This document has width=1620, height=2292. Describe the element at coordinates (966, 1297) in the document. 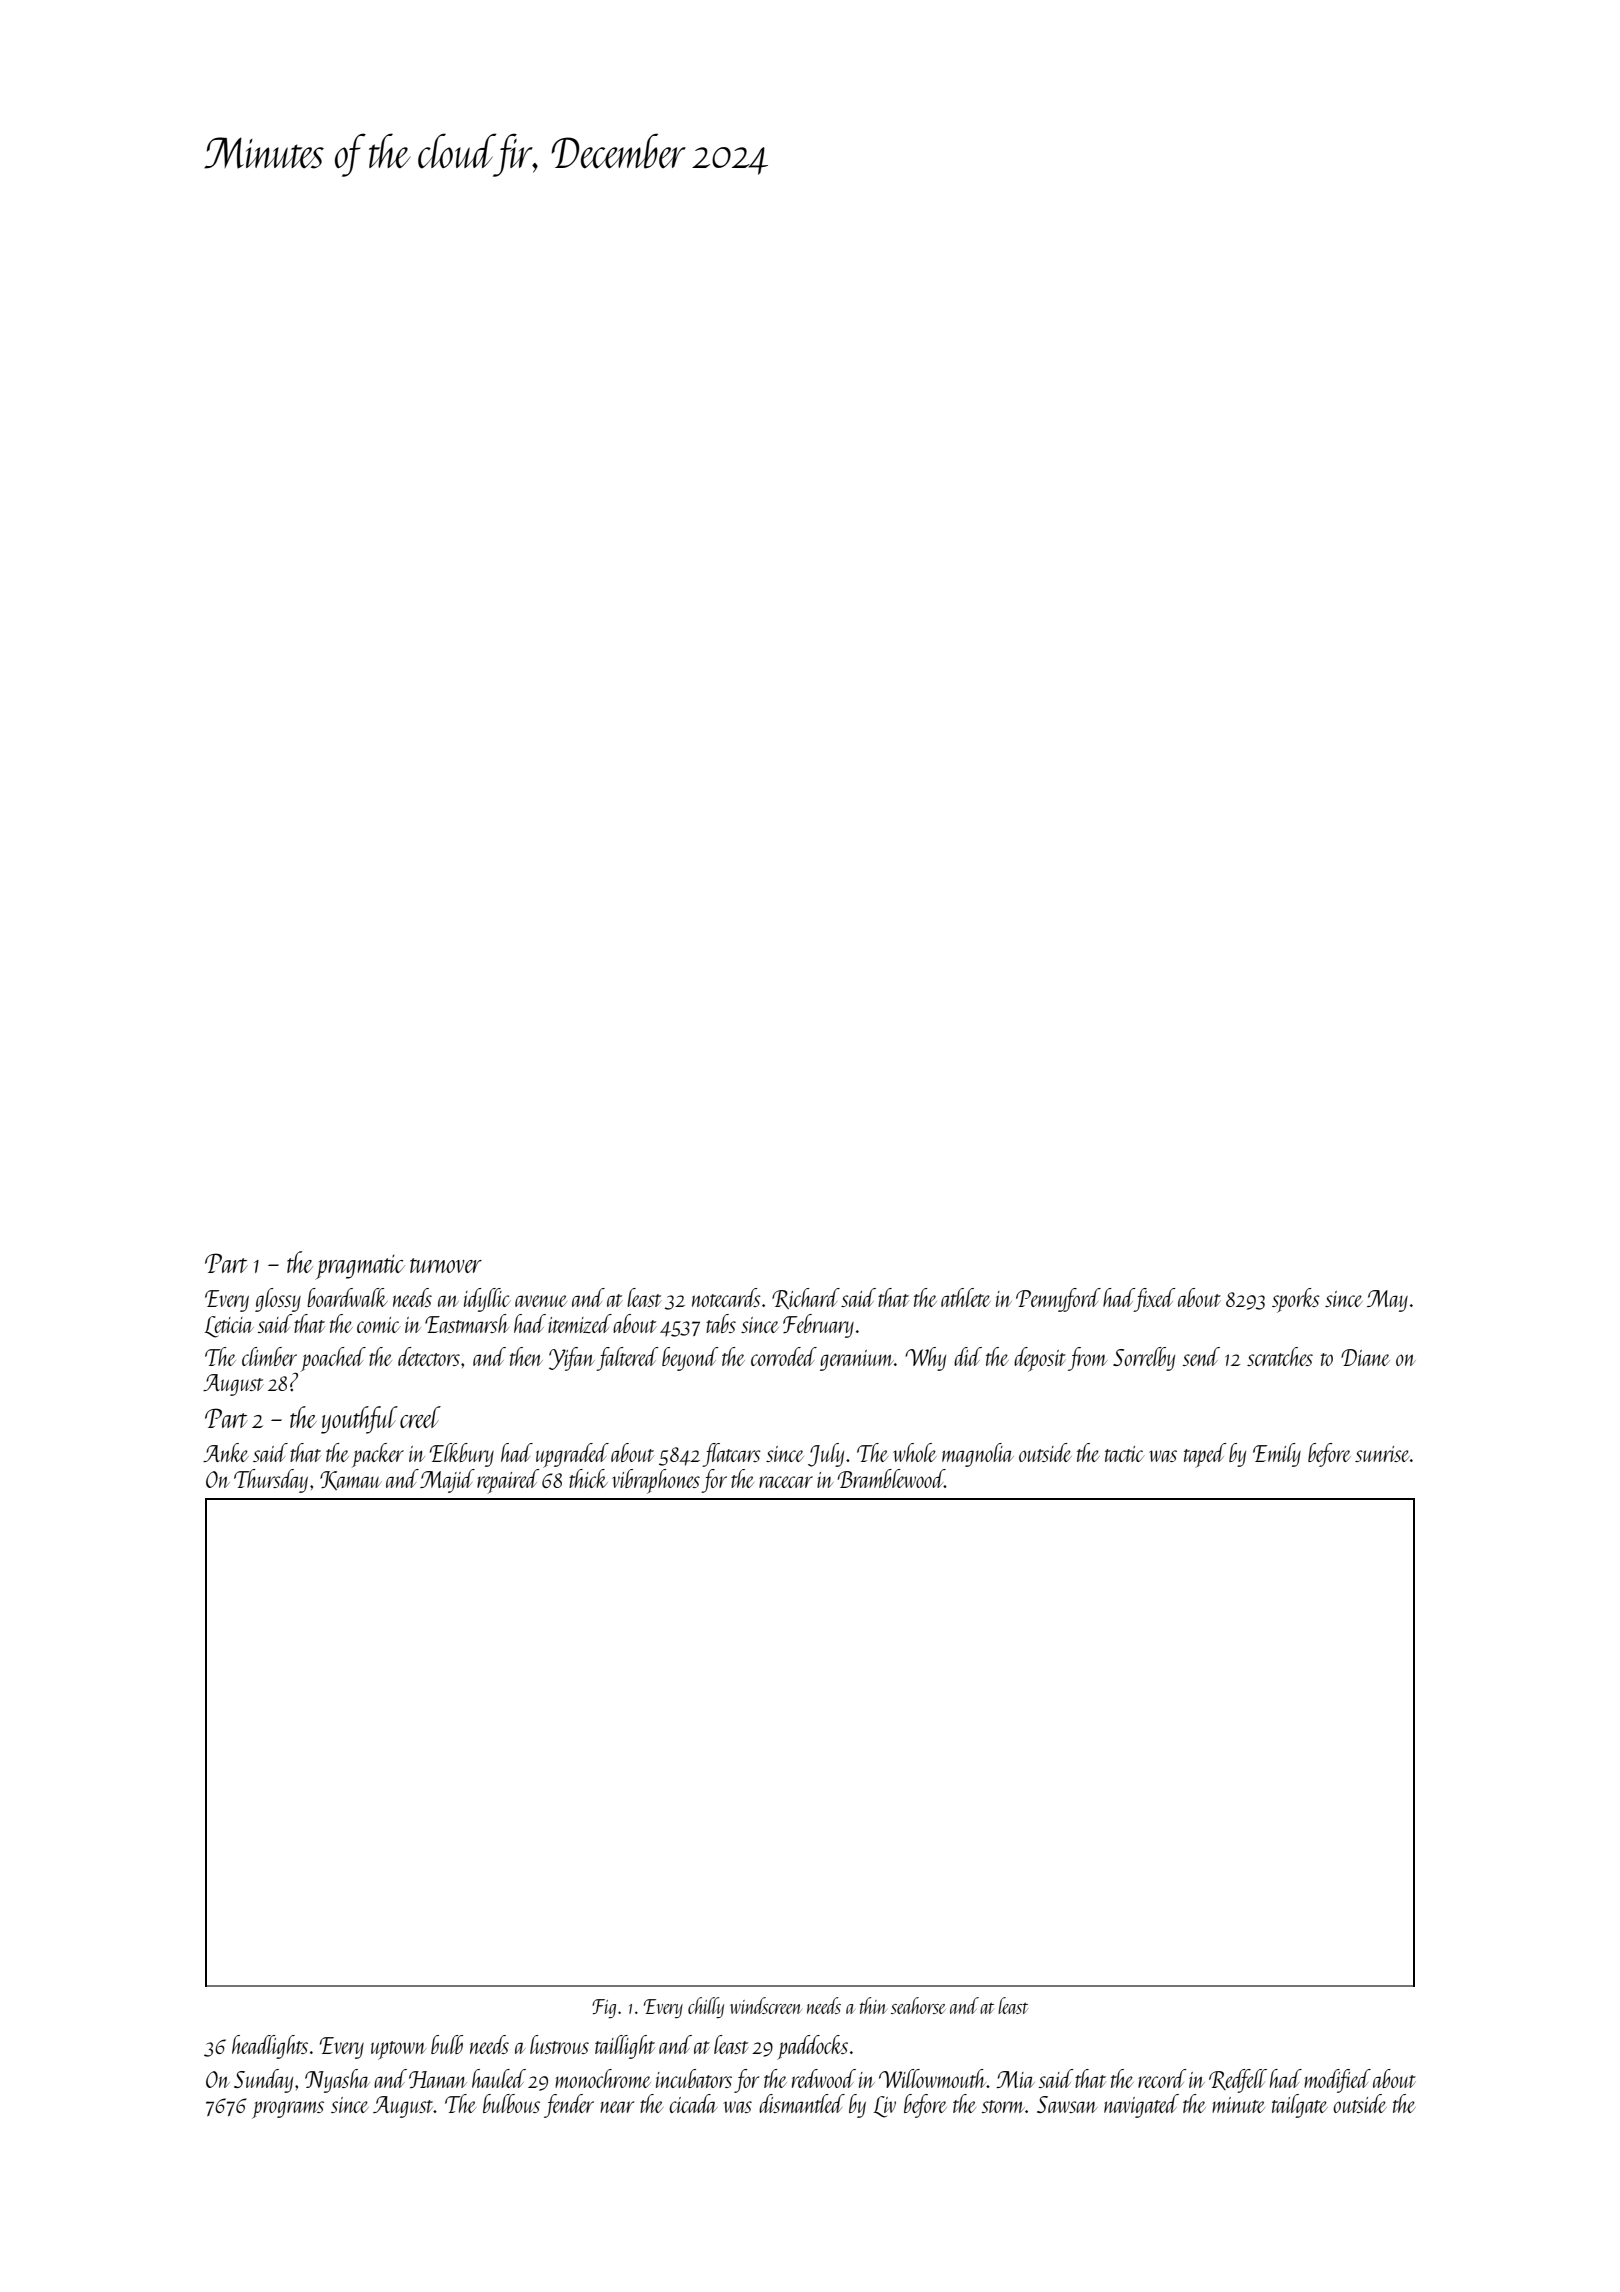

I see `athlete` at that location.
